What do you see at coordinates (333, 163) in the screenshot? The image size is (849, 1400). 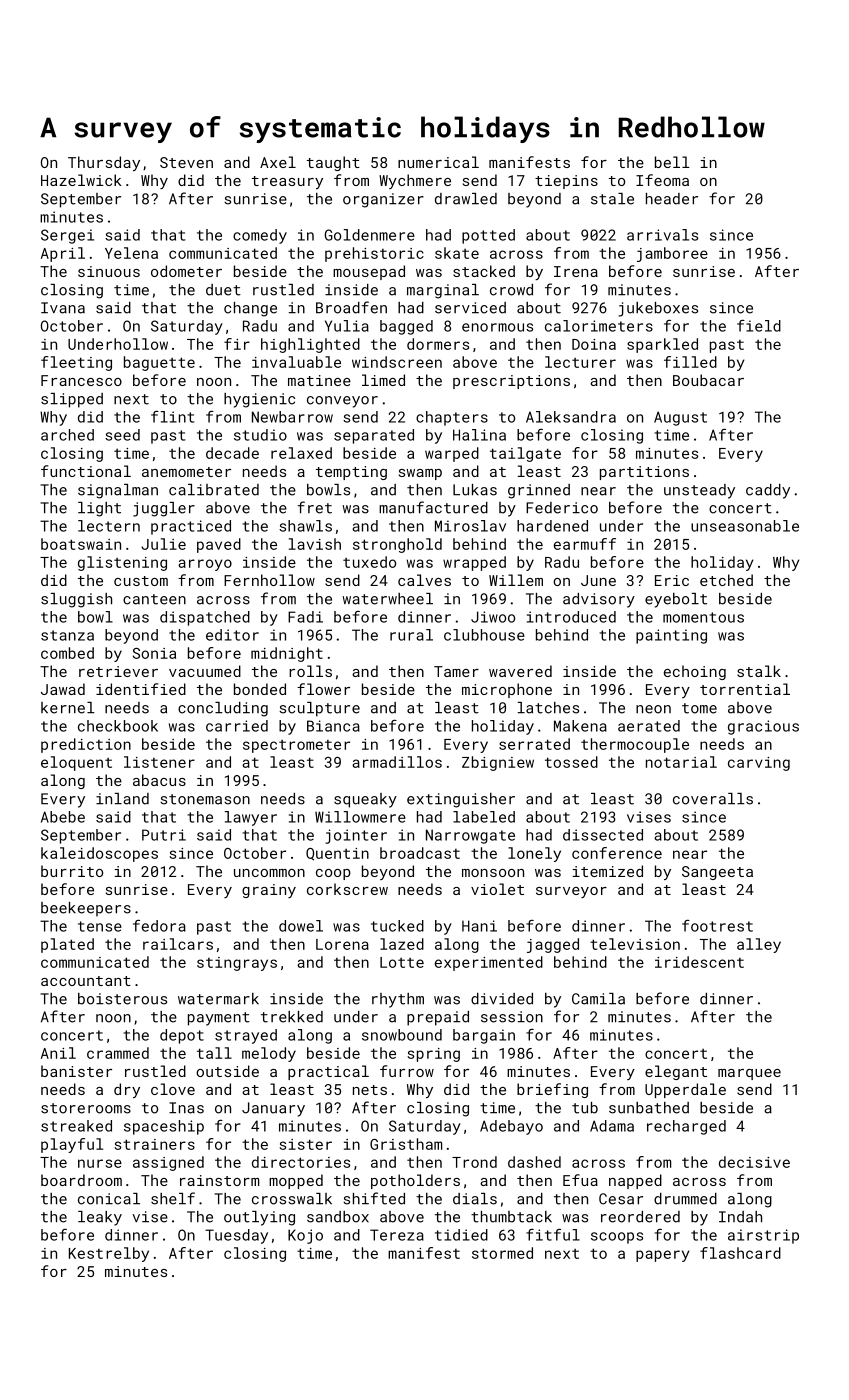 I see `taught` at bounding box center [333, 163].
